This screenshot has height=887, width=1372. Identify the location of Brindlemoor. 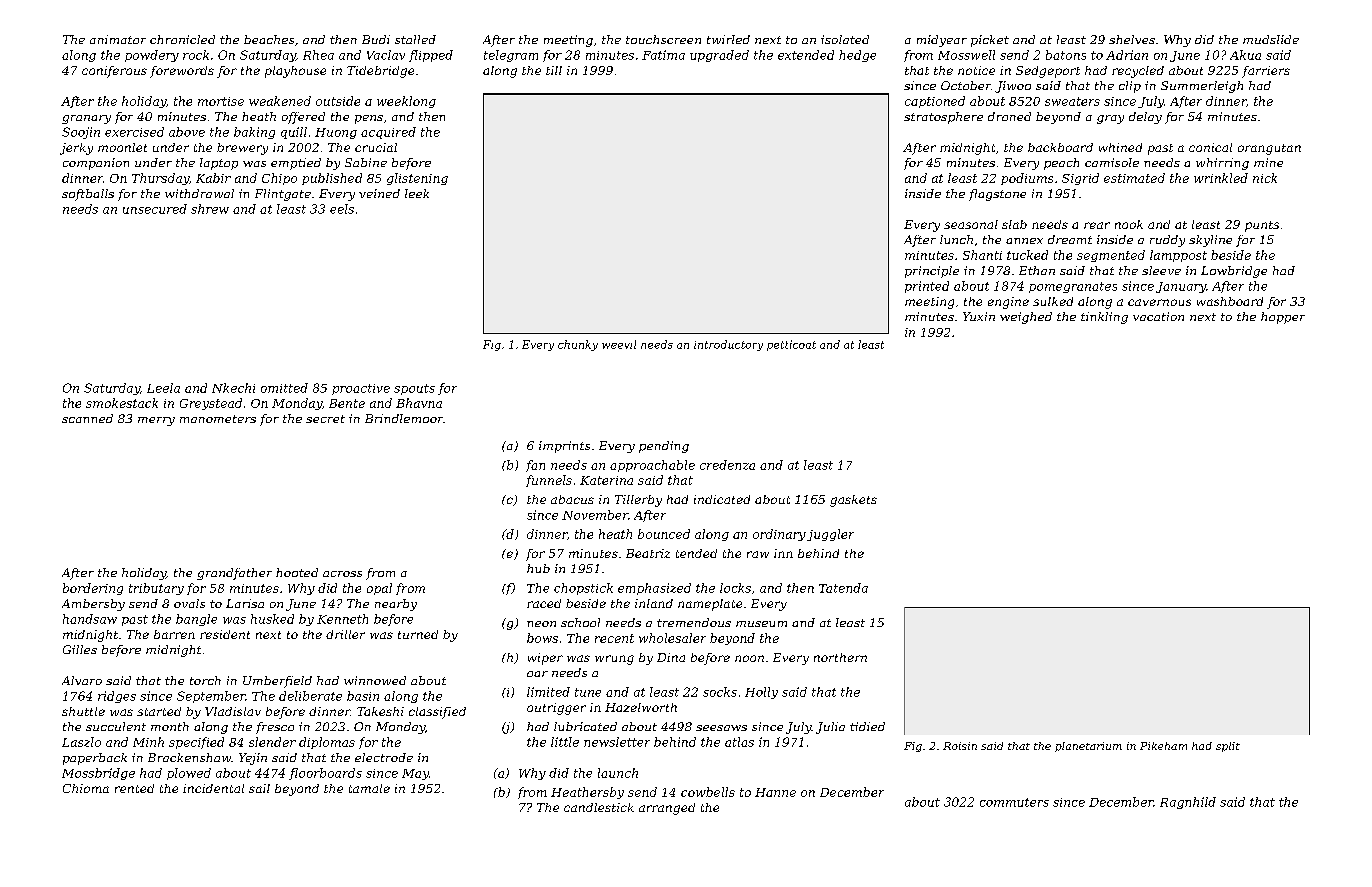
(404, 418).
